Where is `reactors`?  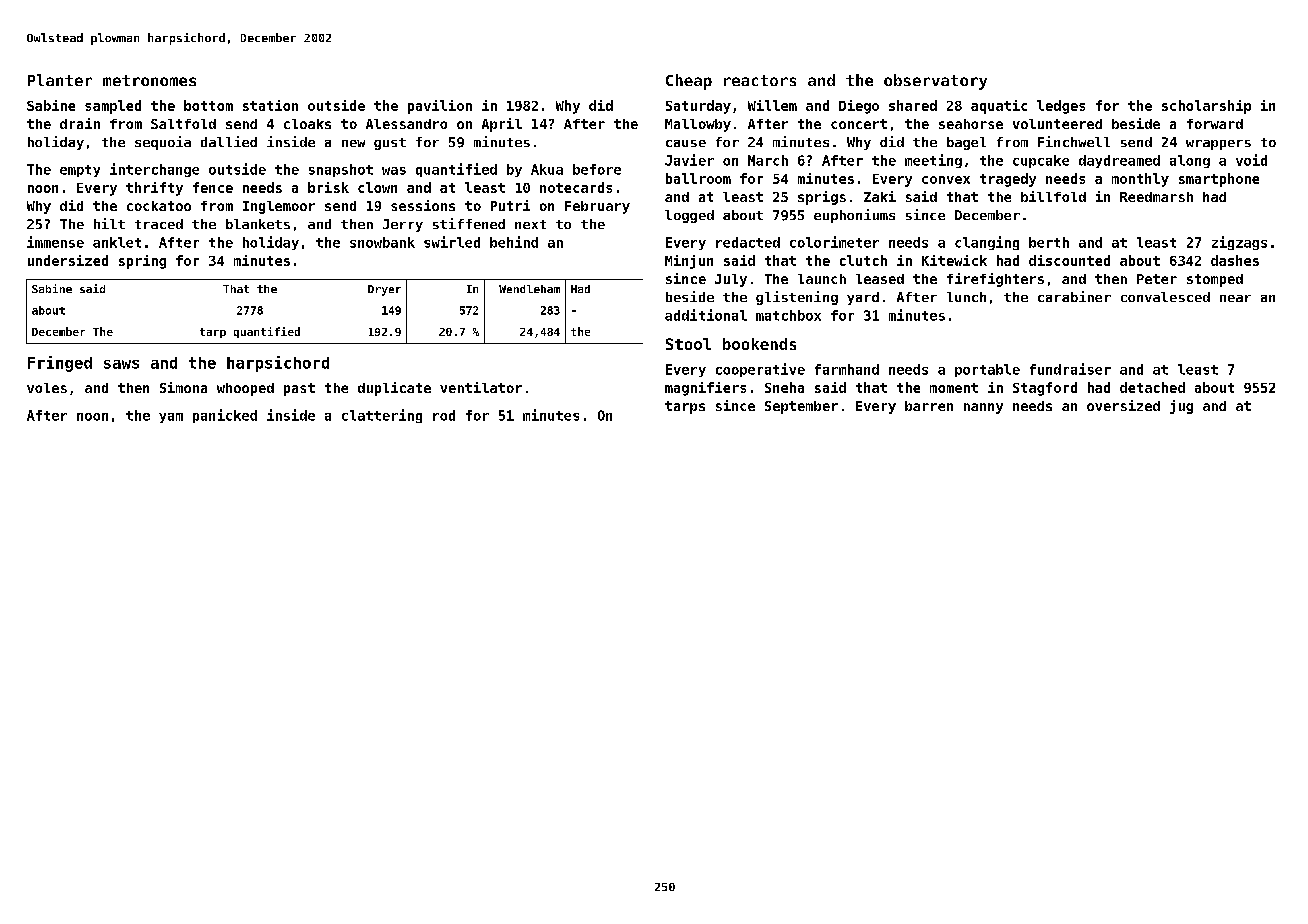
reactors is located at coordinates (760, 80).
